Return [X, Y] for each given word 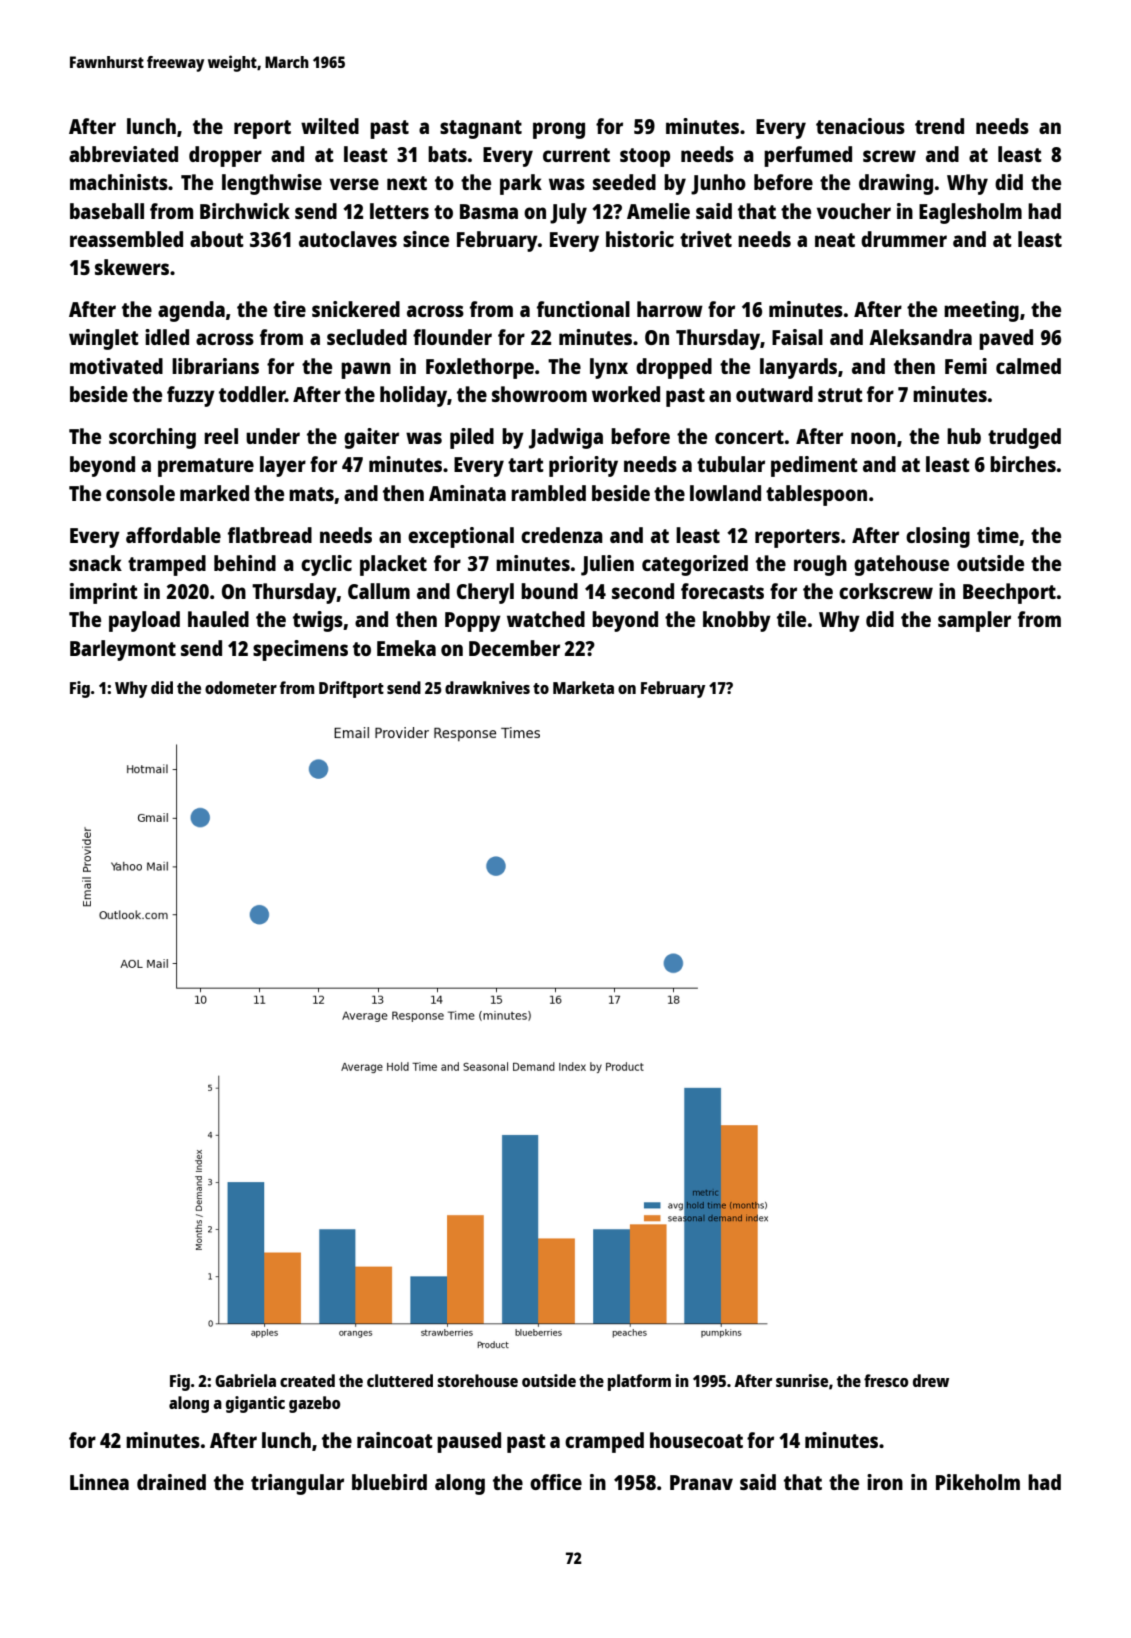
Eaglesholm [970, 213]
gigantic [255, 1404]
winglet [104, 339]
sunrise [802, 1380]
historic [640, 239]
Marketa [583, 687]
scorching [152, 438]
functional [583, 309]
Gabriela [245, 1380]
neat [835, 240]
